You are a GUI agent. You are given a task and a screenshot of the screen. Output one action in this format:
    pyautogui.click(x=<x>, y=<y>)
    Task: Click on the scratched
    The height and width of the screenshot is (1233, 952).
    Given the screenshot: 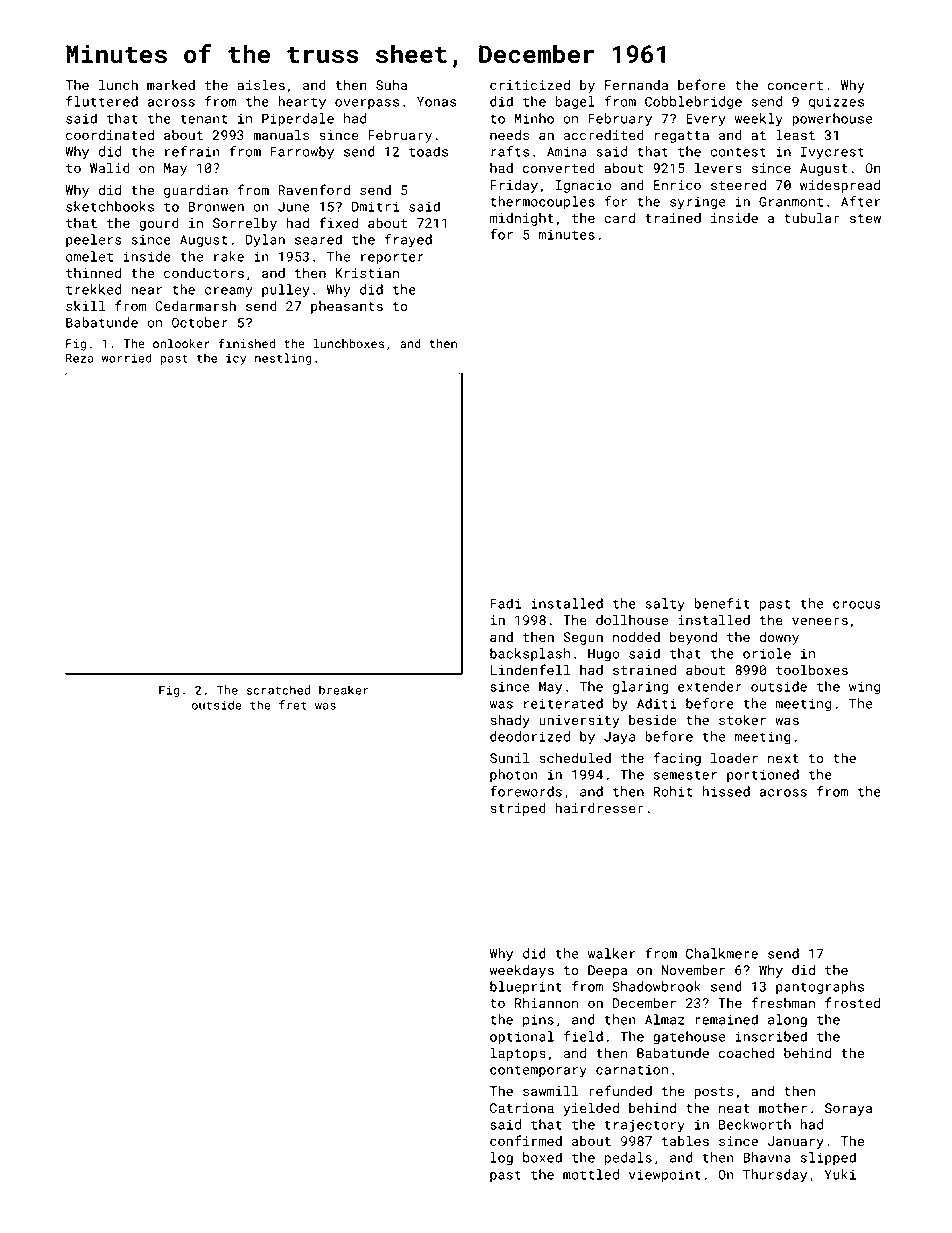 What is the action you would take?
    pyautogui.click(x=278, y=690)
